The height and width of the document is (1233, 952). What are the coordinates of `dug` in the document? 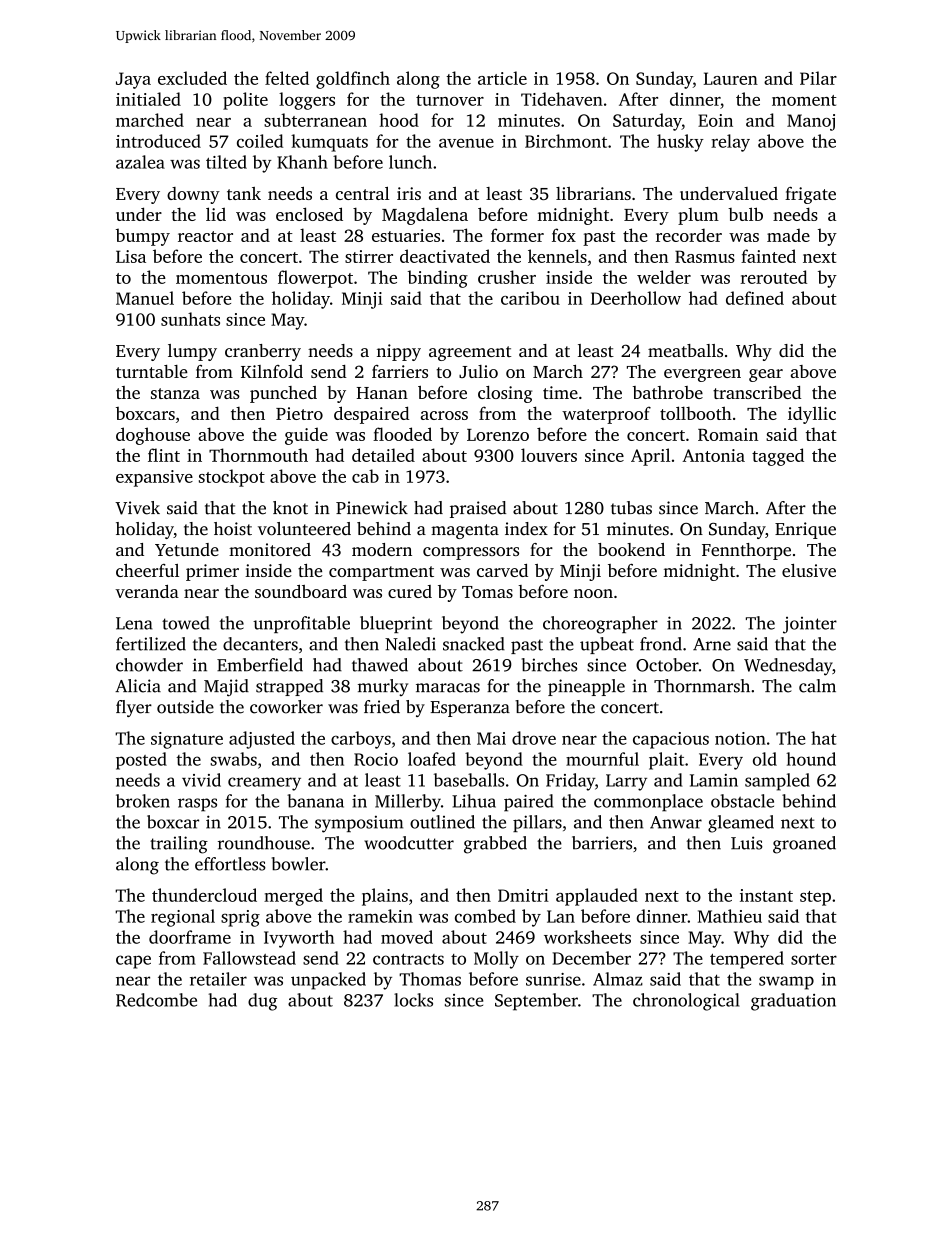 It's located at (262, 1002).
